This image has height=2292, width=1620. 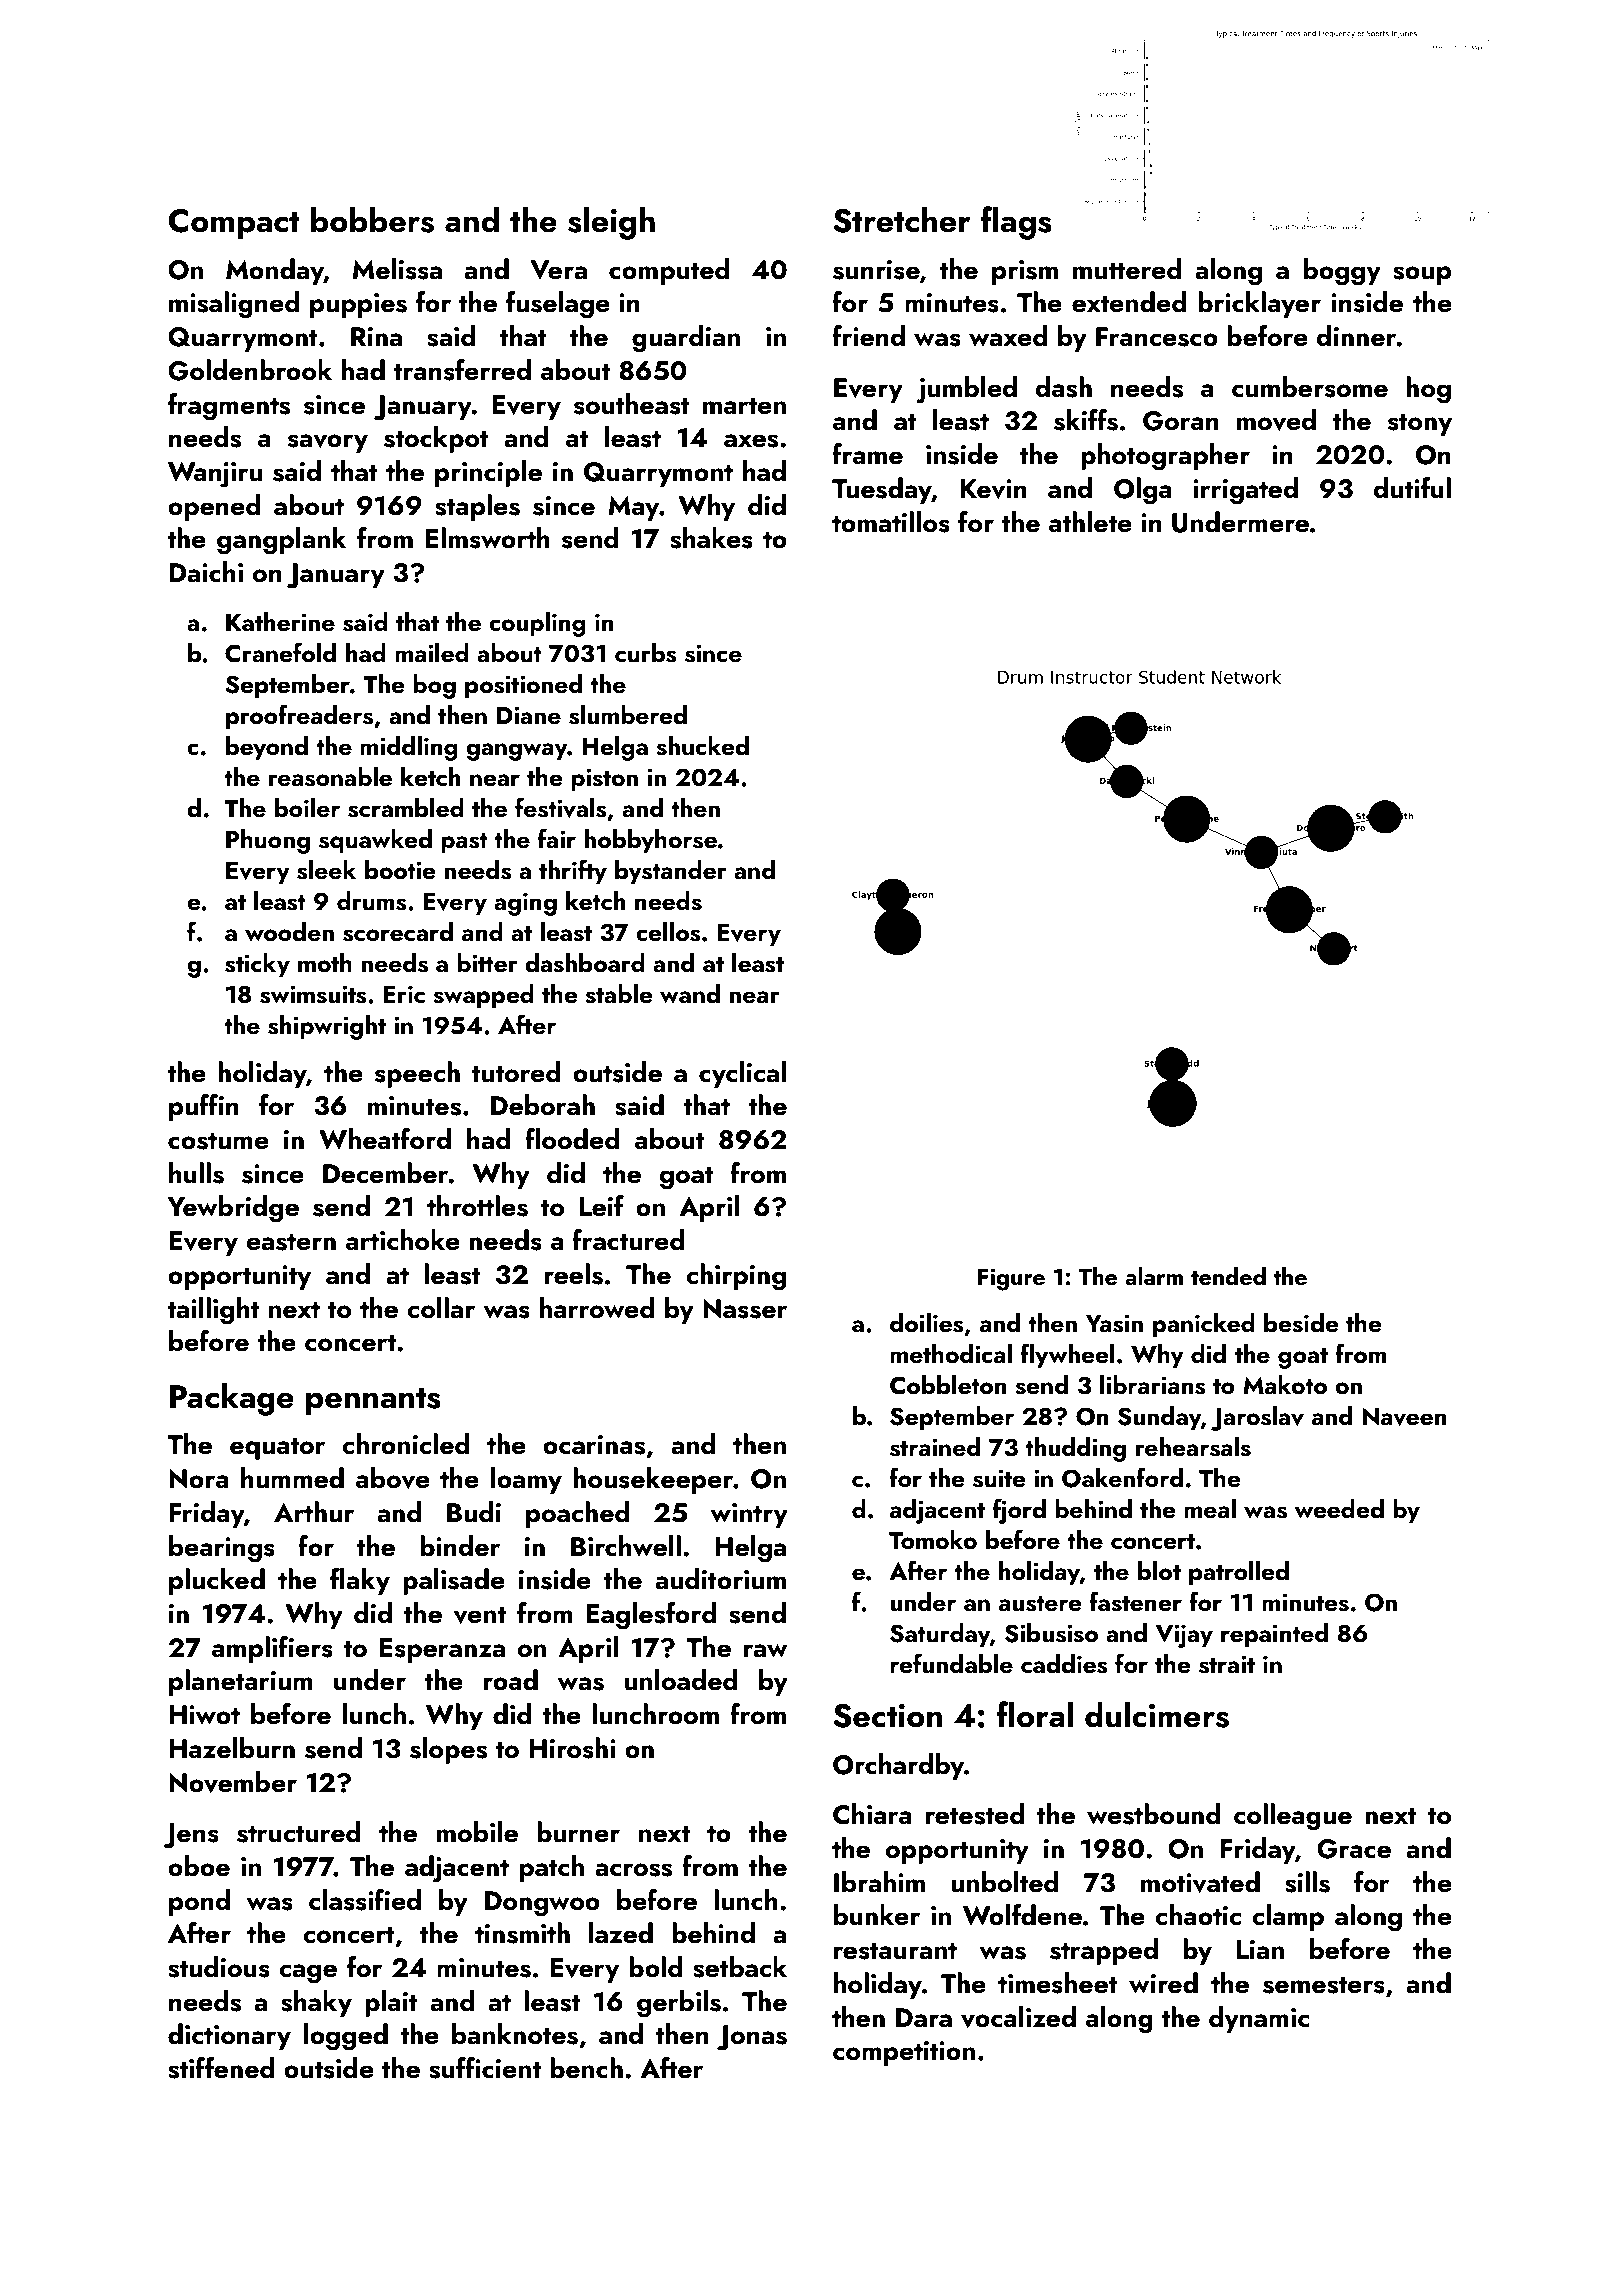 What do you see at coordinates (1154, 1276) in the image?
I see `alarm` at bounding box center [1154, 1276].
